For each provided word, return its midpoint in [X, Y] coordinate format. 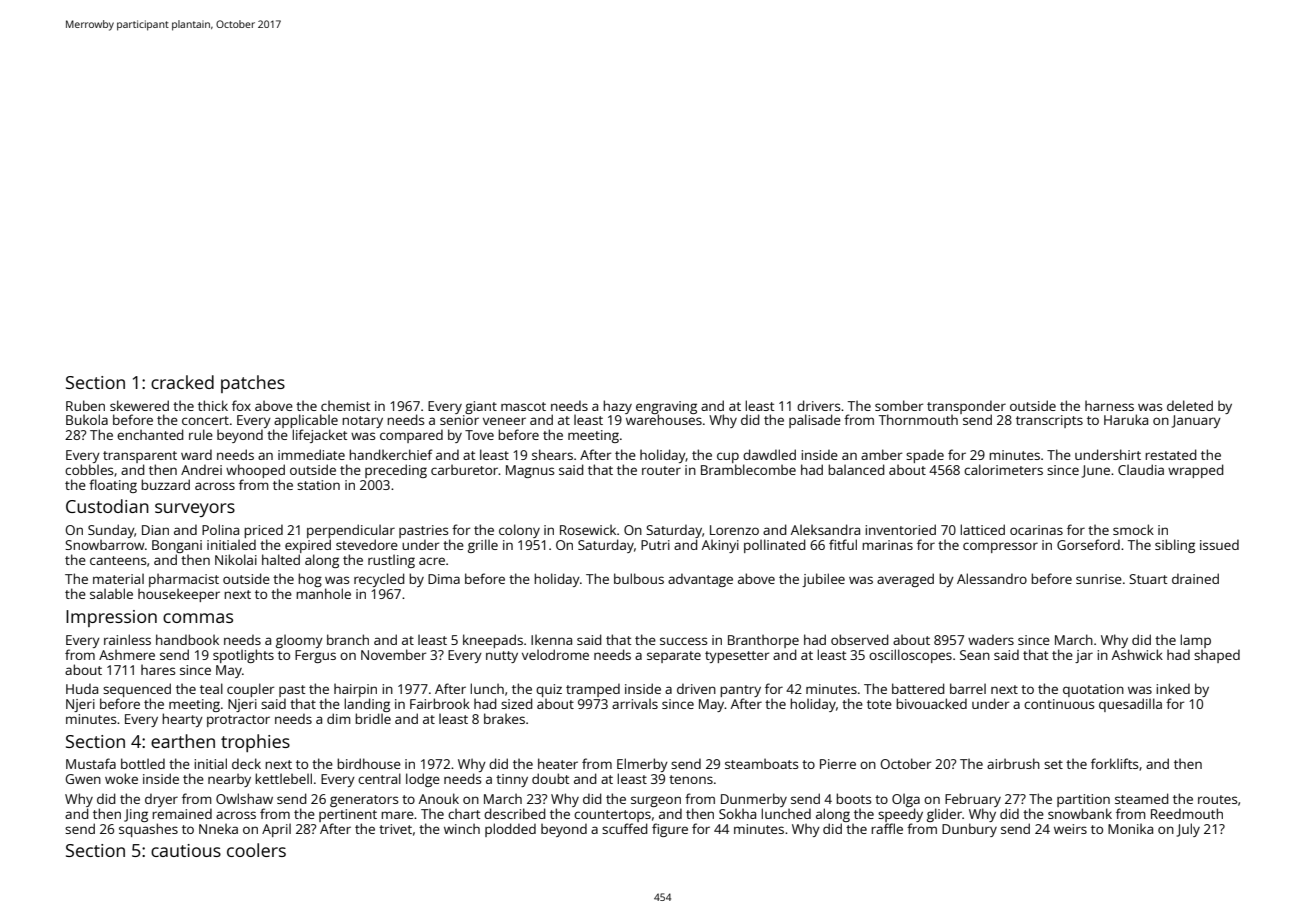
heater [558, 763]
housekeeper [179, 595]
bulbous [639, 578]
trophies [255, 743]
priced [263, 531]
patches [253, 384]
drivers [818, 405]
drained [1195, 578]
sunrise [1099, 579]
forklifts [1114, 763]
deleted [1190, 405]
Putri [655, 545]
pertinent [348, 815]
